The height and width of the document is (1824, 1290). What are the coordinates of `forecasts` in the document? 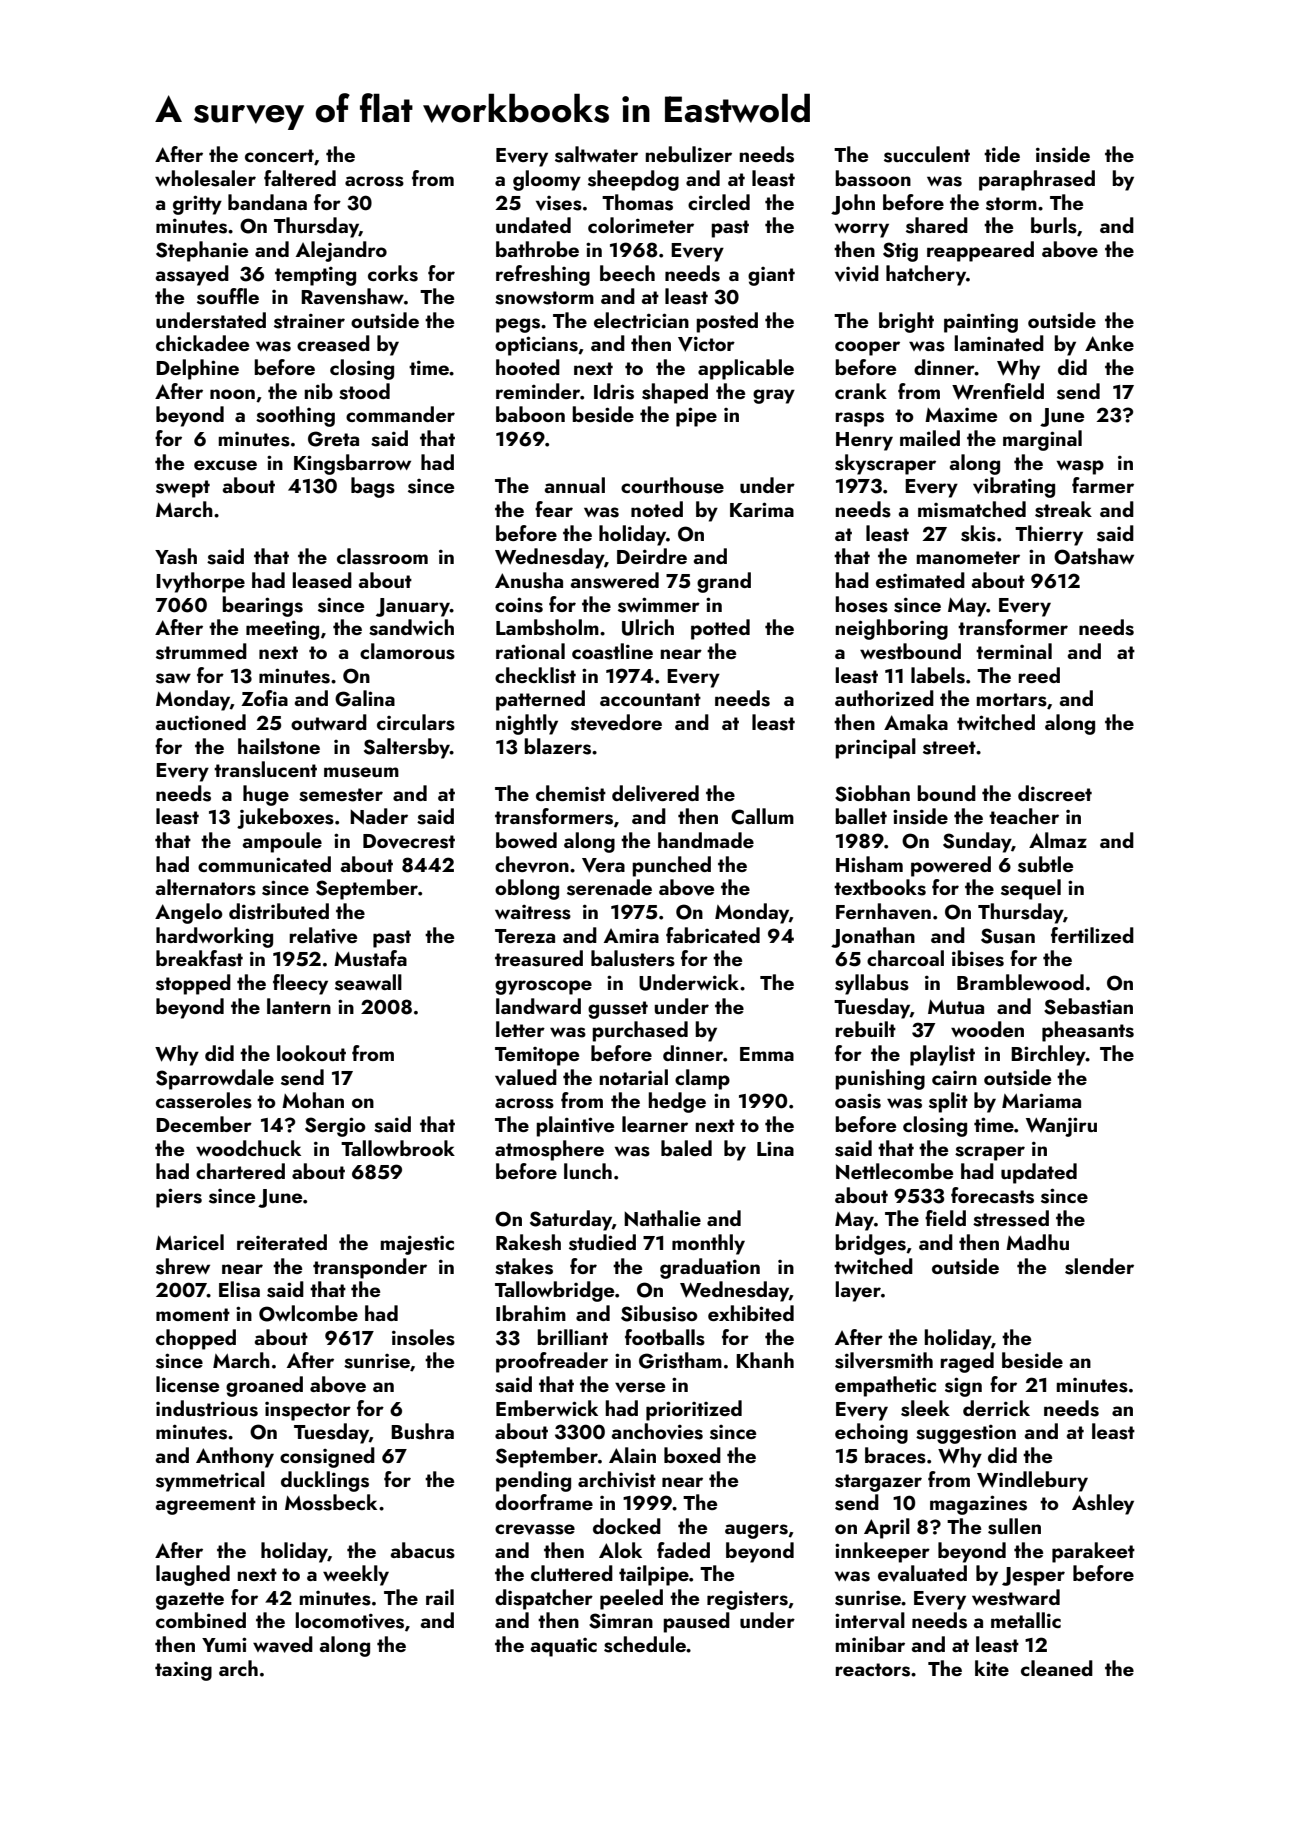 It's located at (992, 1195).
